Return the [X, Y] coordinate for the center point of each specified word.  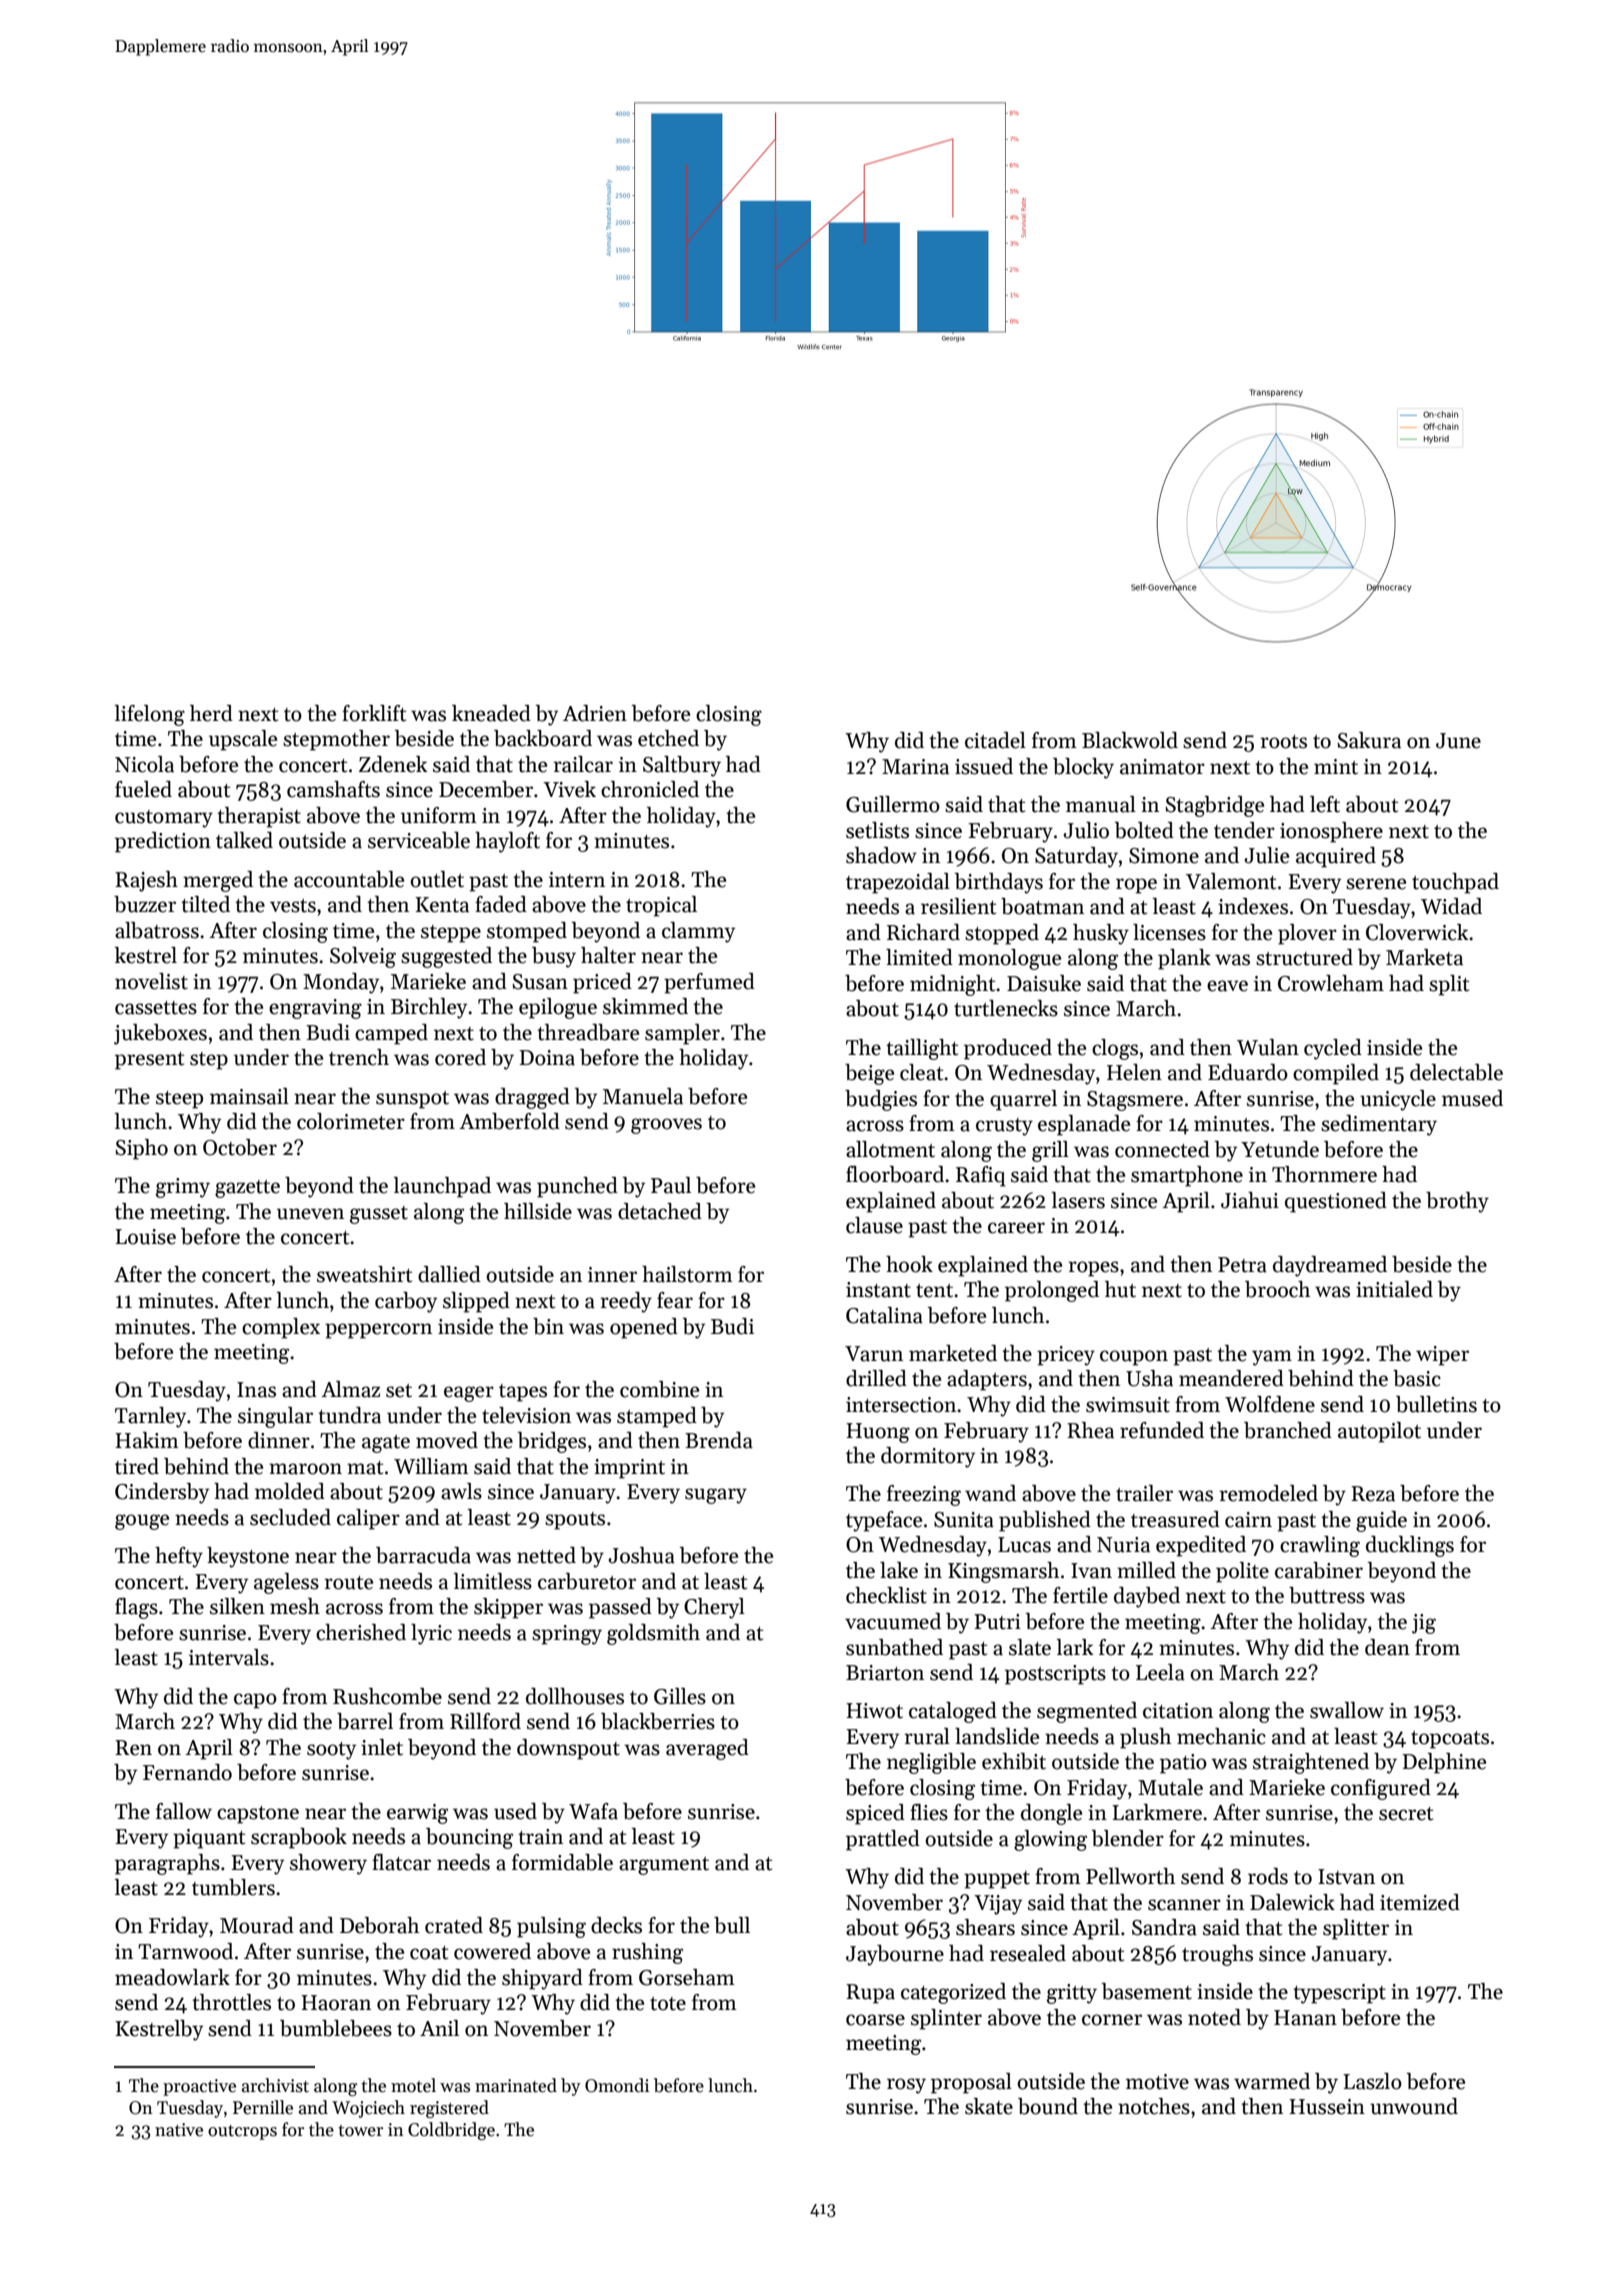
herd [211, 713]
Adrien [595, 713]
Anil [439, 2028]
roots [1283, 742]
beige [869, 1074]
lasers [1078, 1200]
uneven [310, 1214]
